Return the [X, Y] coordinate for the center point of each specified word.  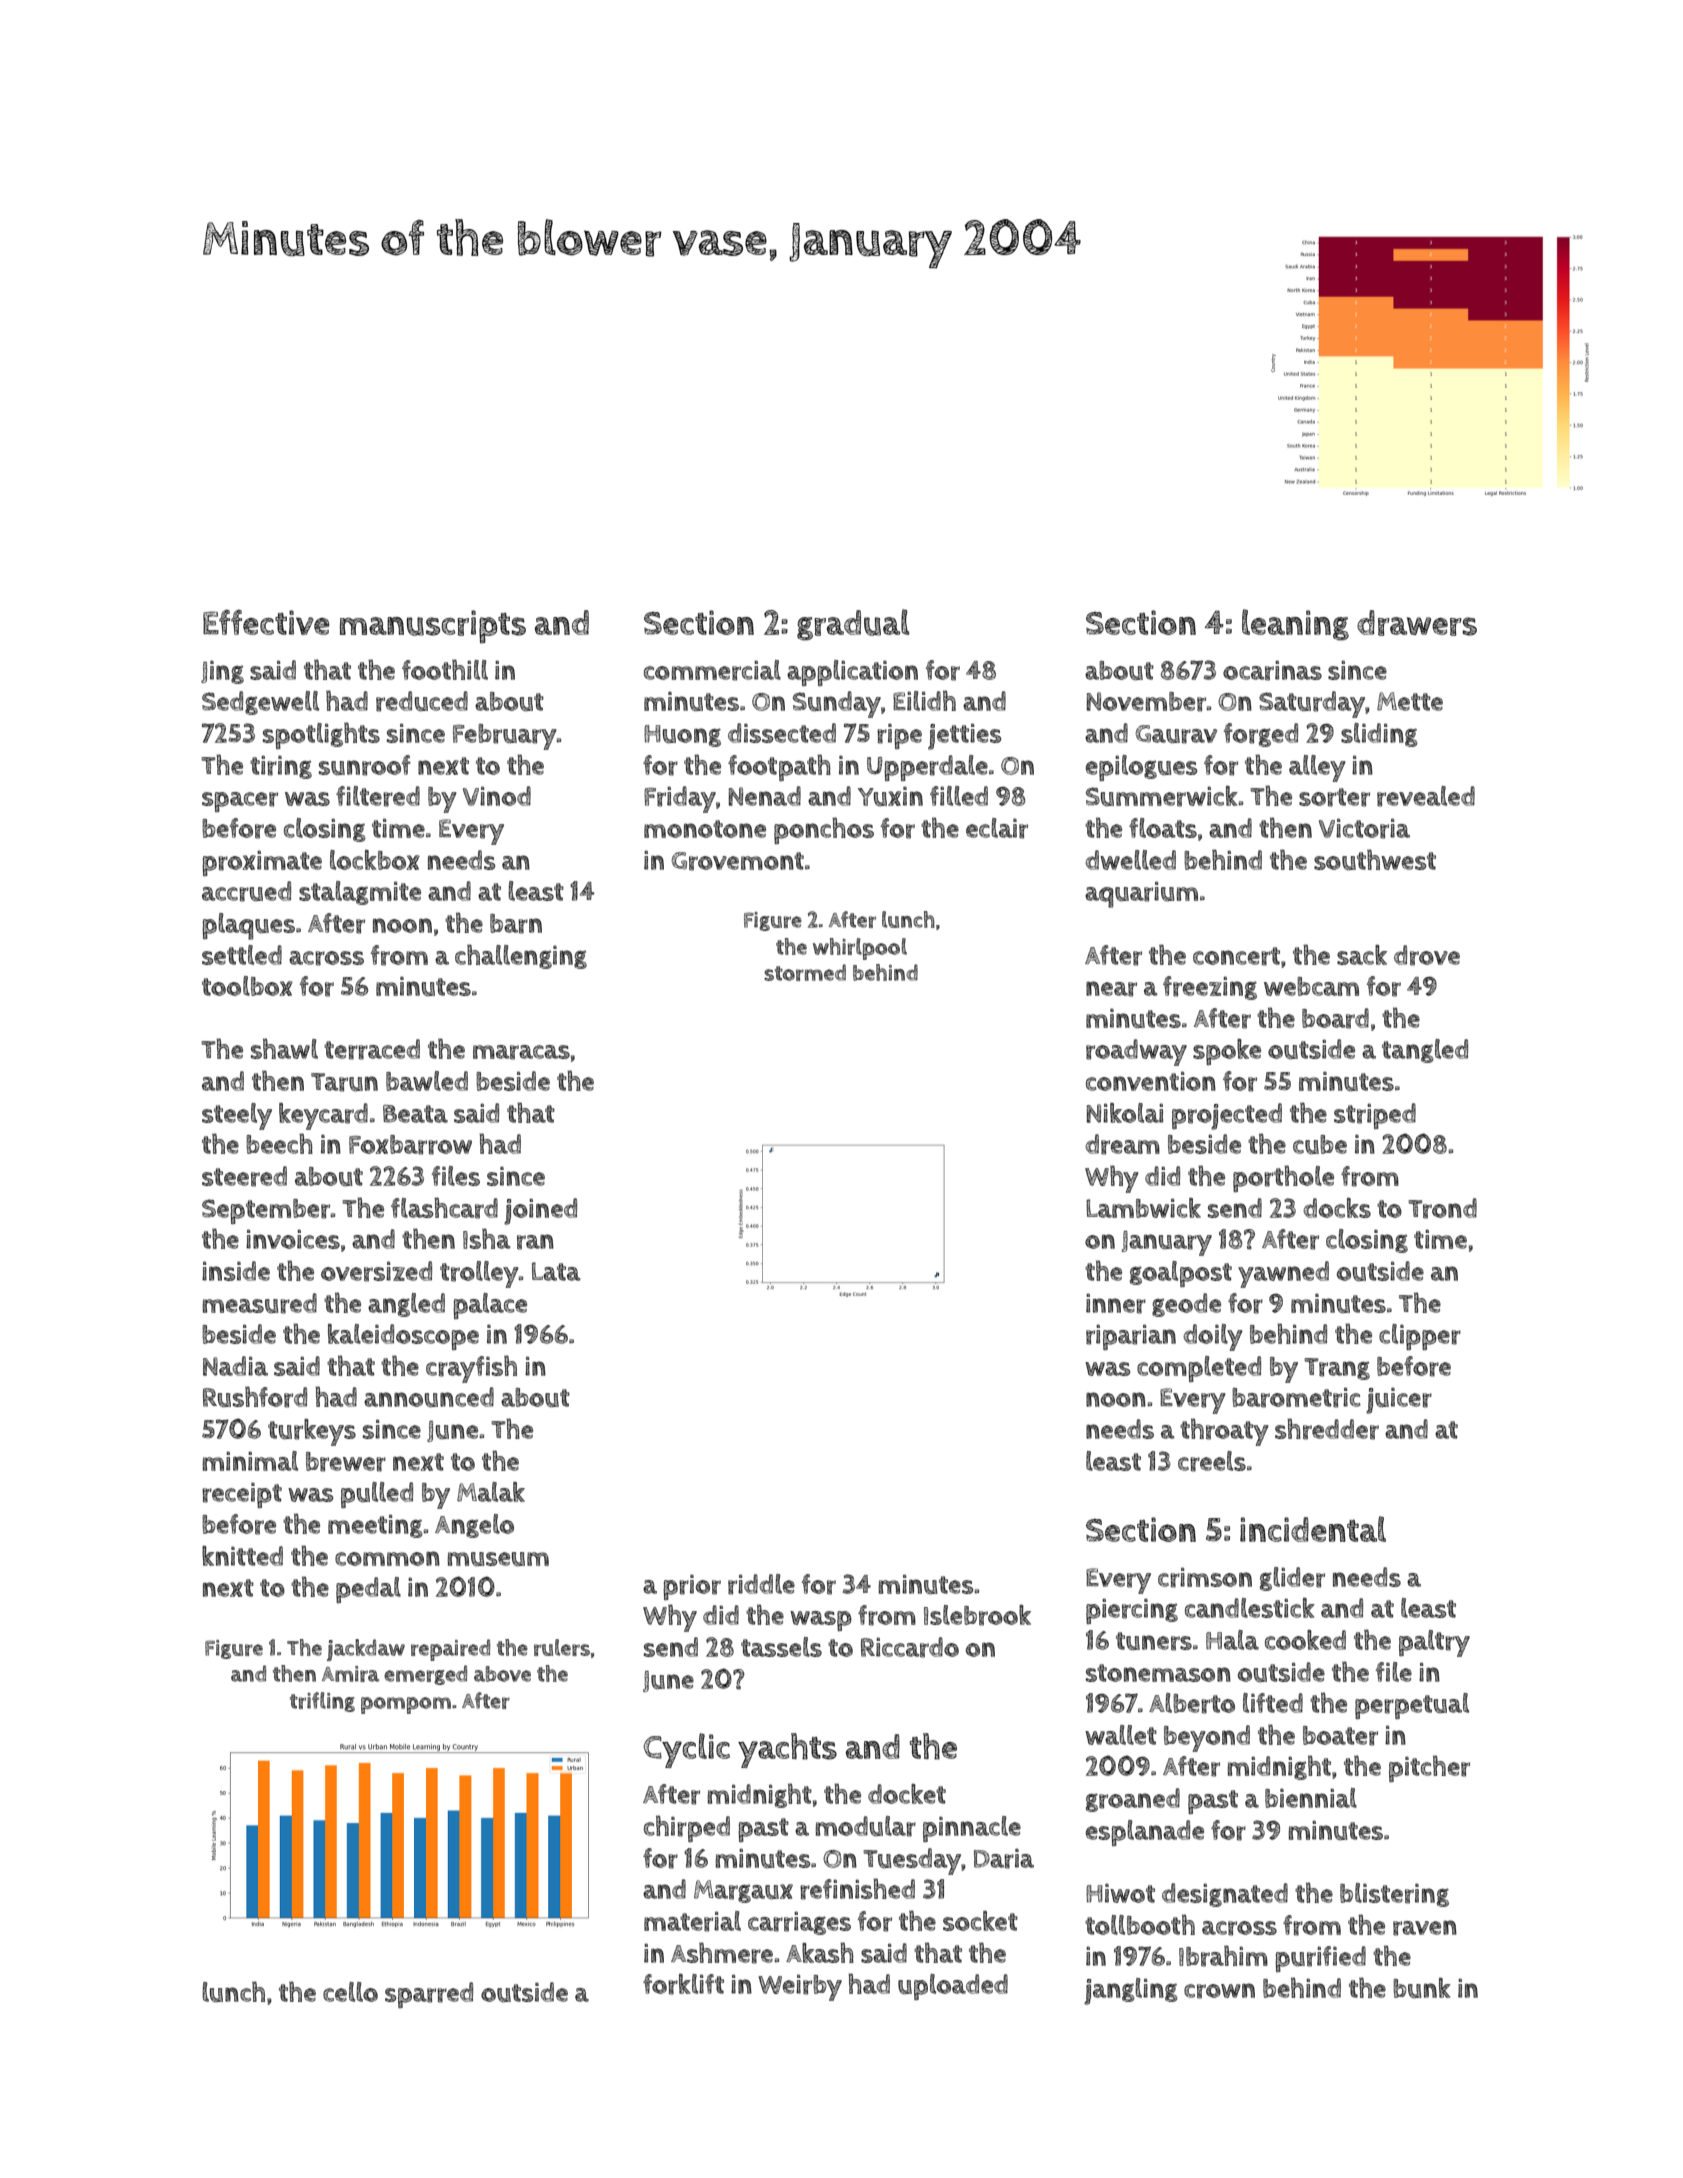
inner [1116, 1303]
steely [237, 1116]
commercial [712, 670]
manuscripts [433, 627]
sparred [429, 1995]
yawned [1283, 1274]
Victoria [1364, 828]
